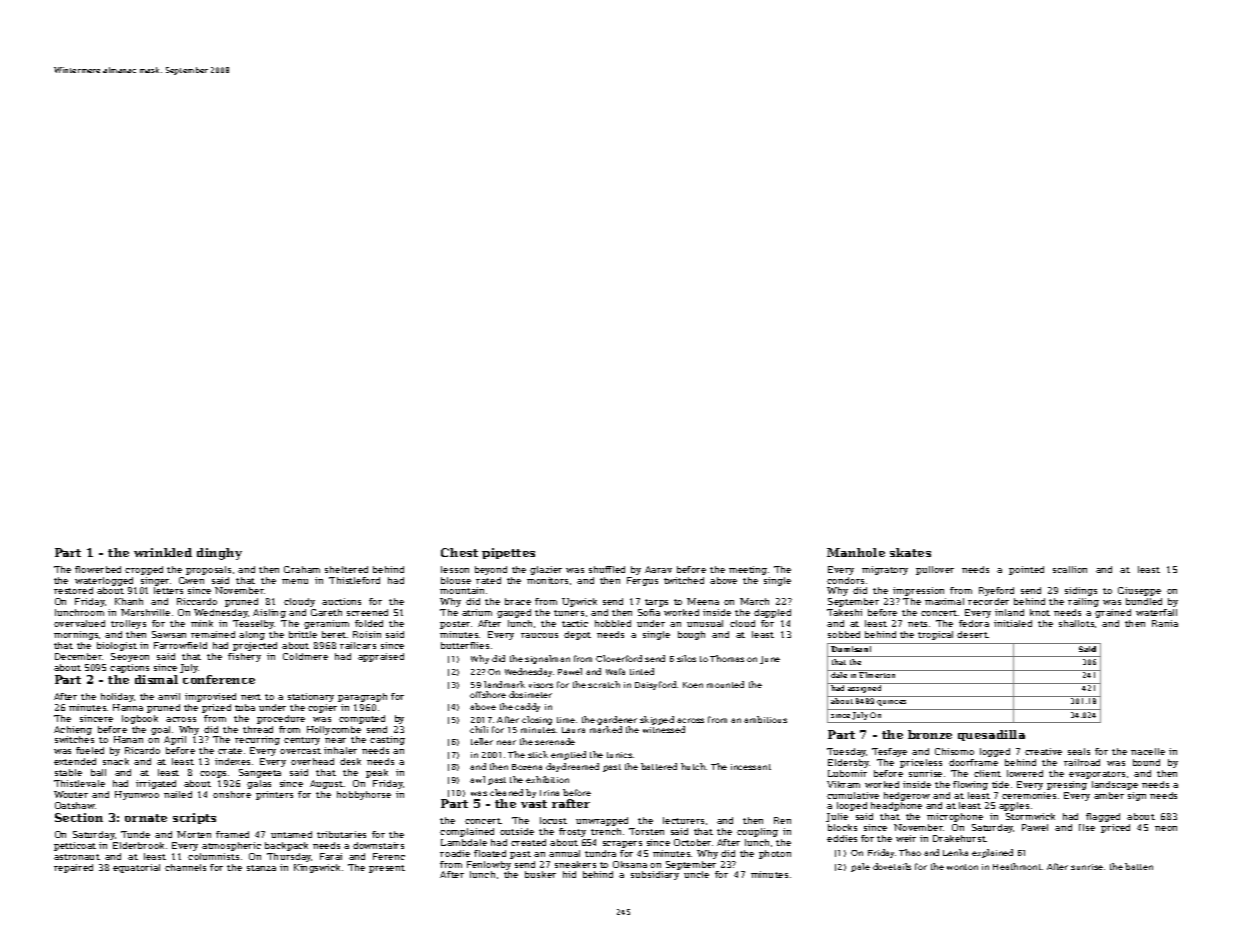 The image size is (1233, 952). I want to click on petticoat, so click(75, 846).
